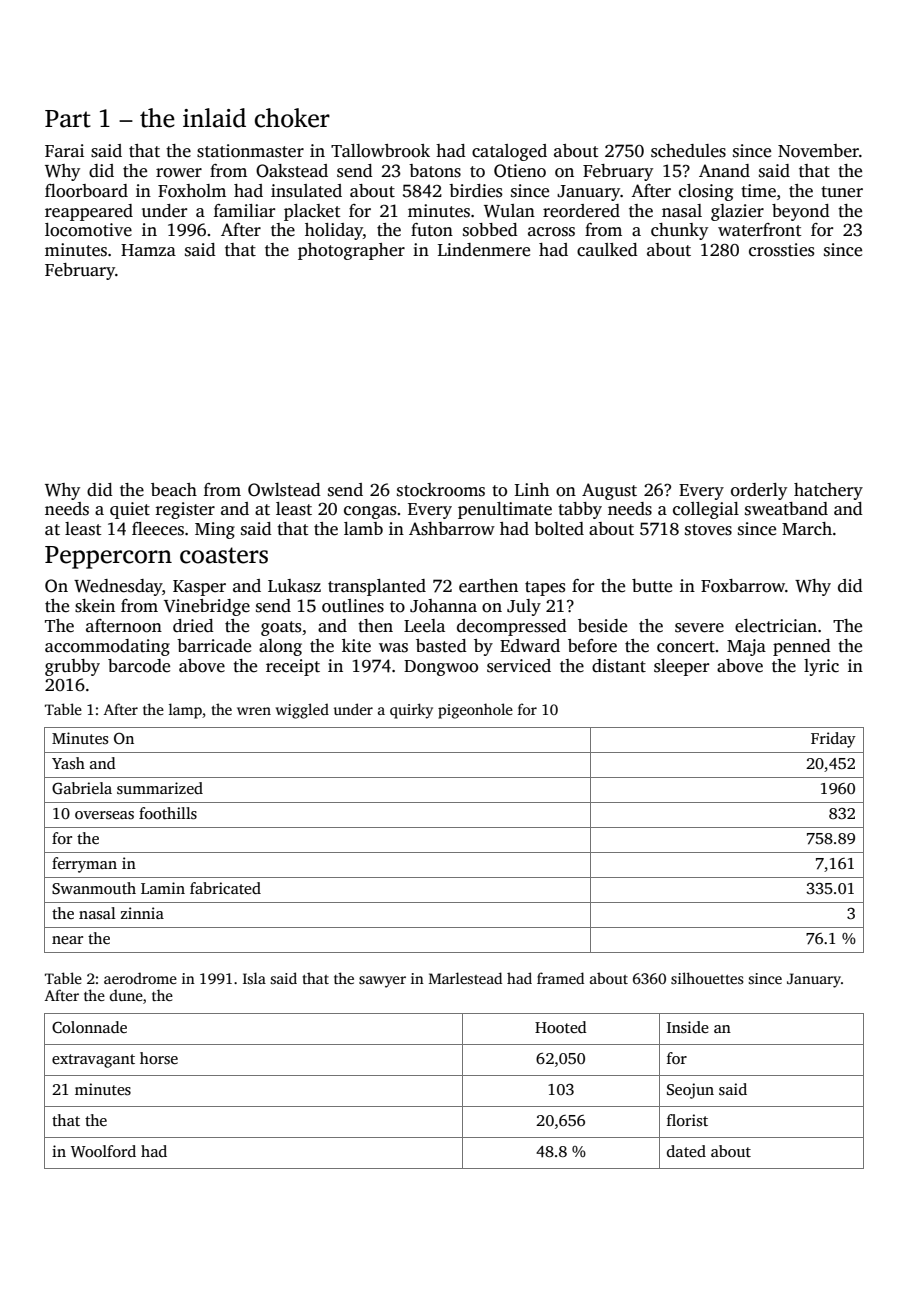 This page has width=908, height=1316. Describe the element at coordinates (581, 211) in the page. I see `reordered` at that location.
